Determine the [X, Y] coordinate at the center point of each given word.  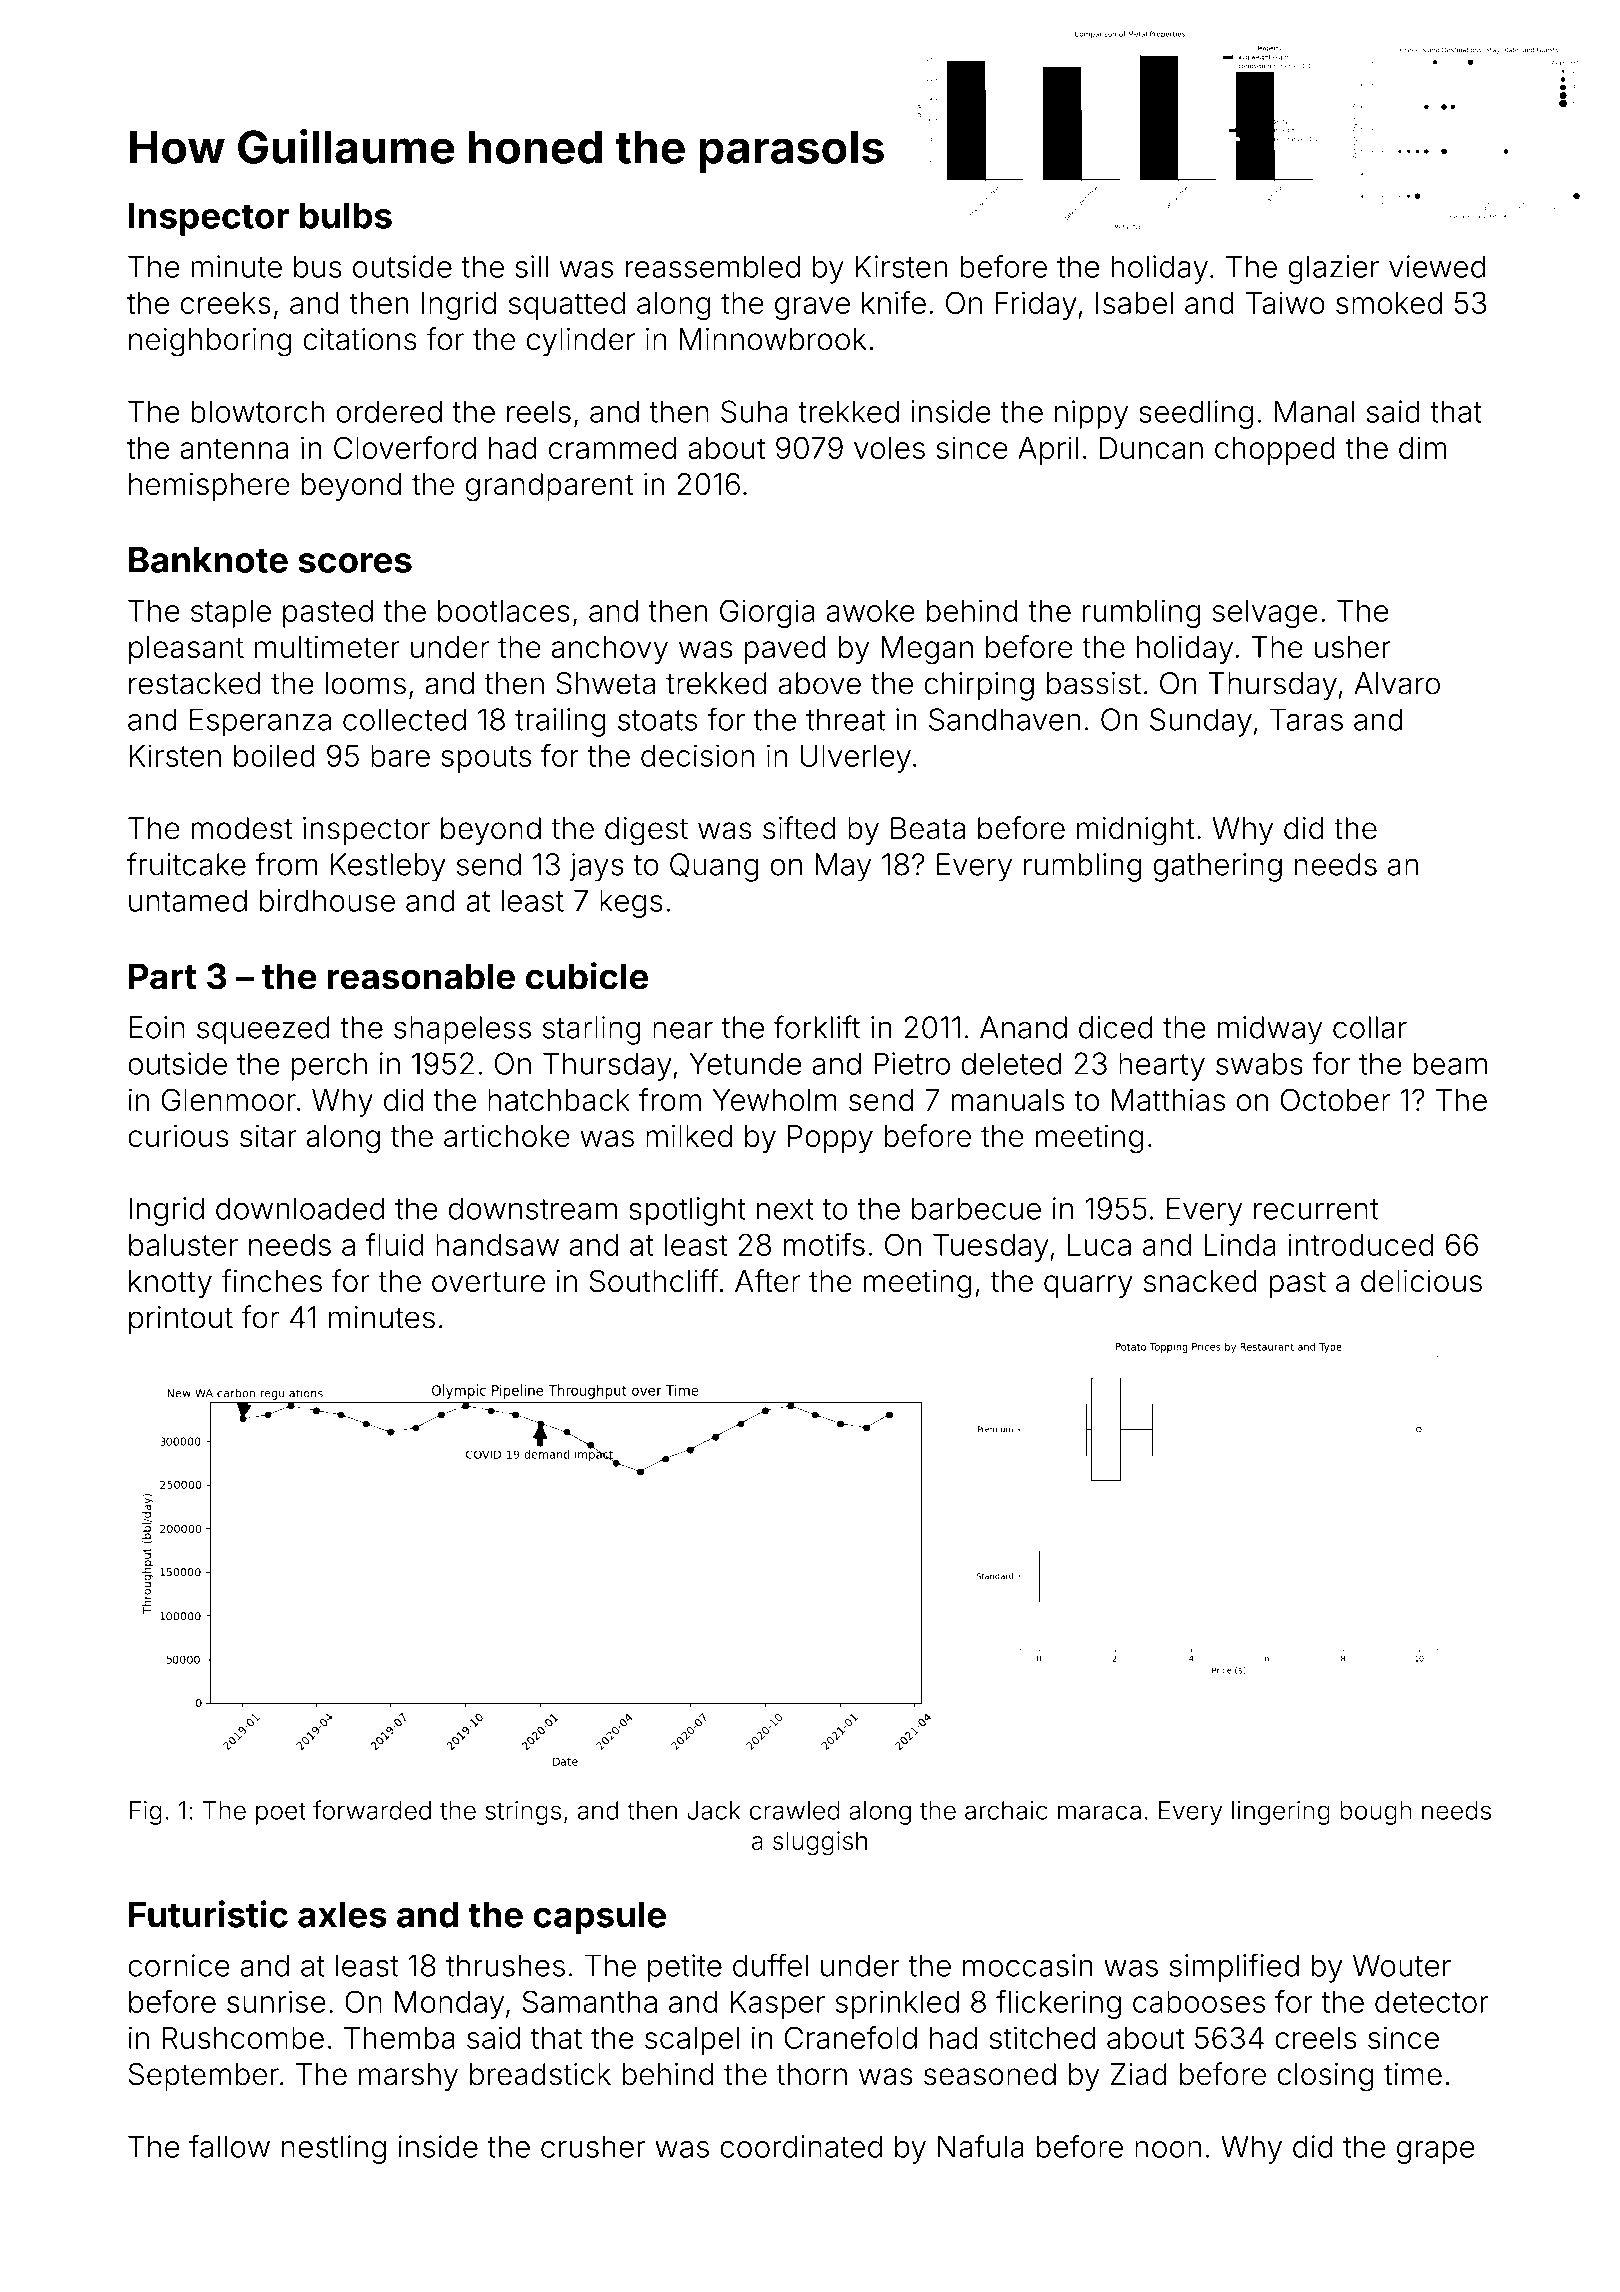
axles [342, 1915]
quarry [1088, 1286]
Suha [754, 411]
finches [271, 1280]
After [767, 1280]
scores [355, 563]
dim [1423, 447]
